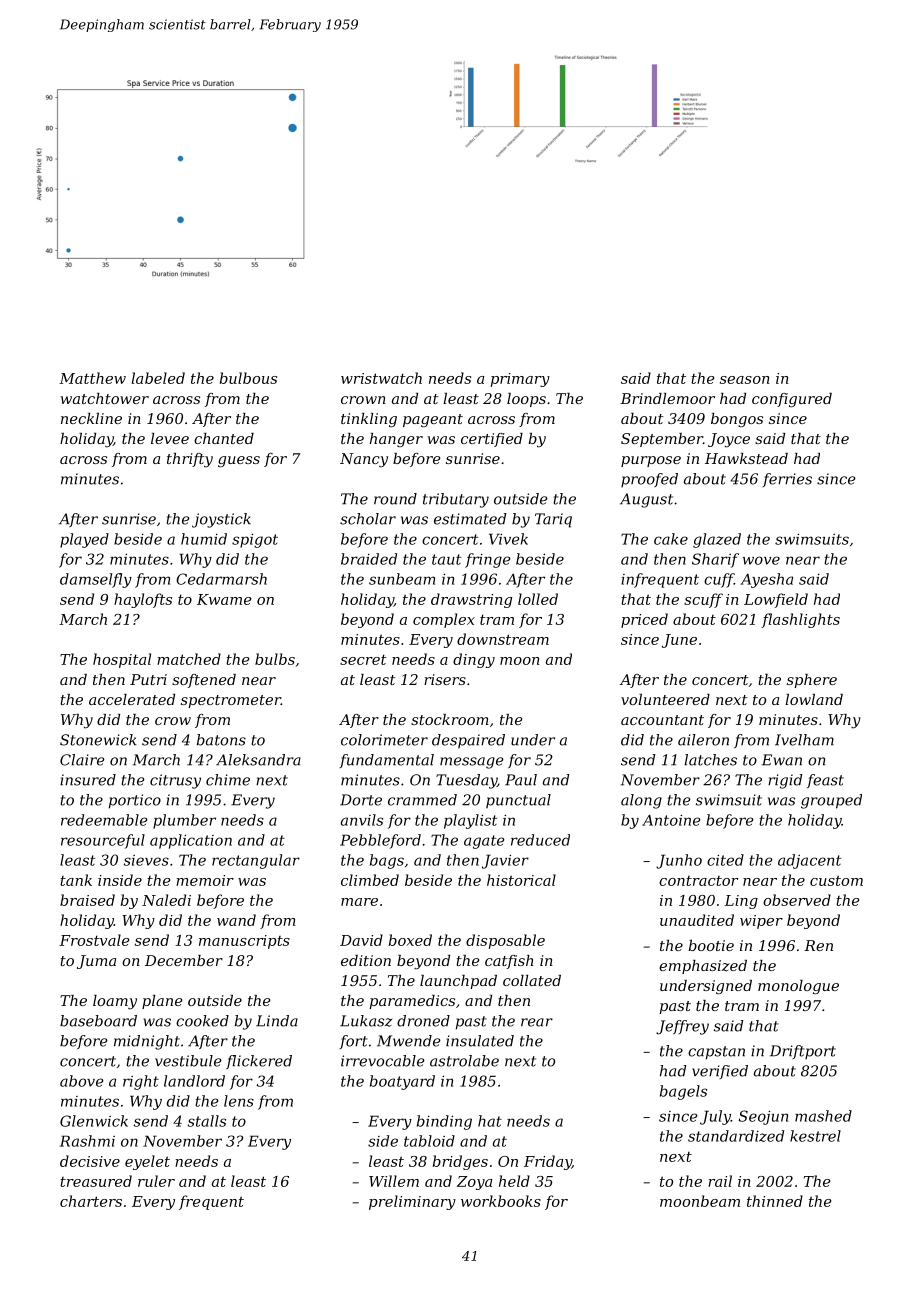 This image has height=1308, width=924. I want to click on memoir, so click(205, 880).
